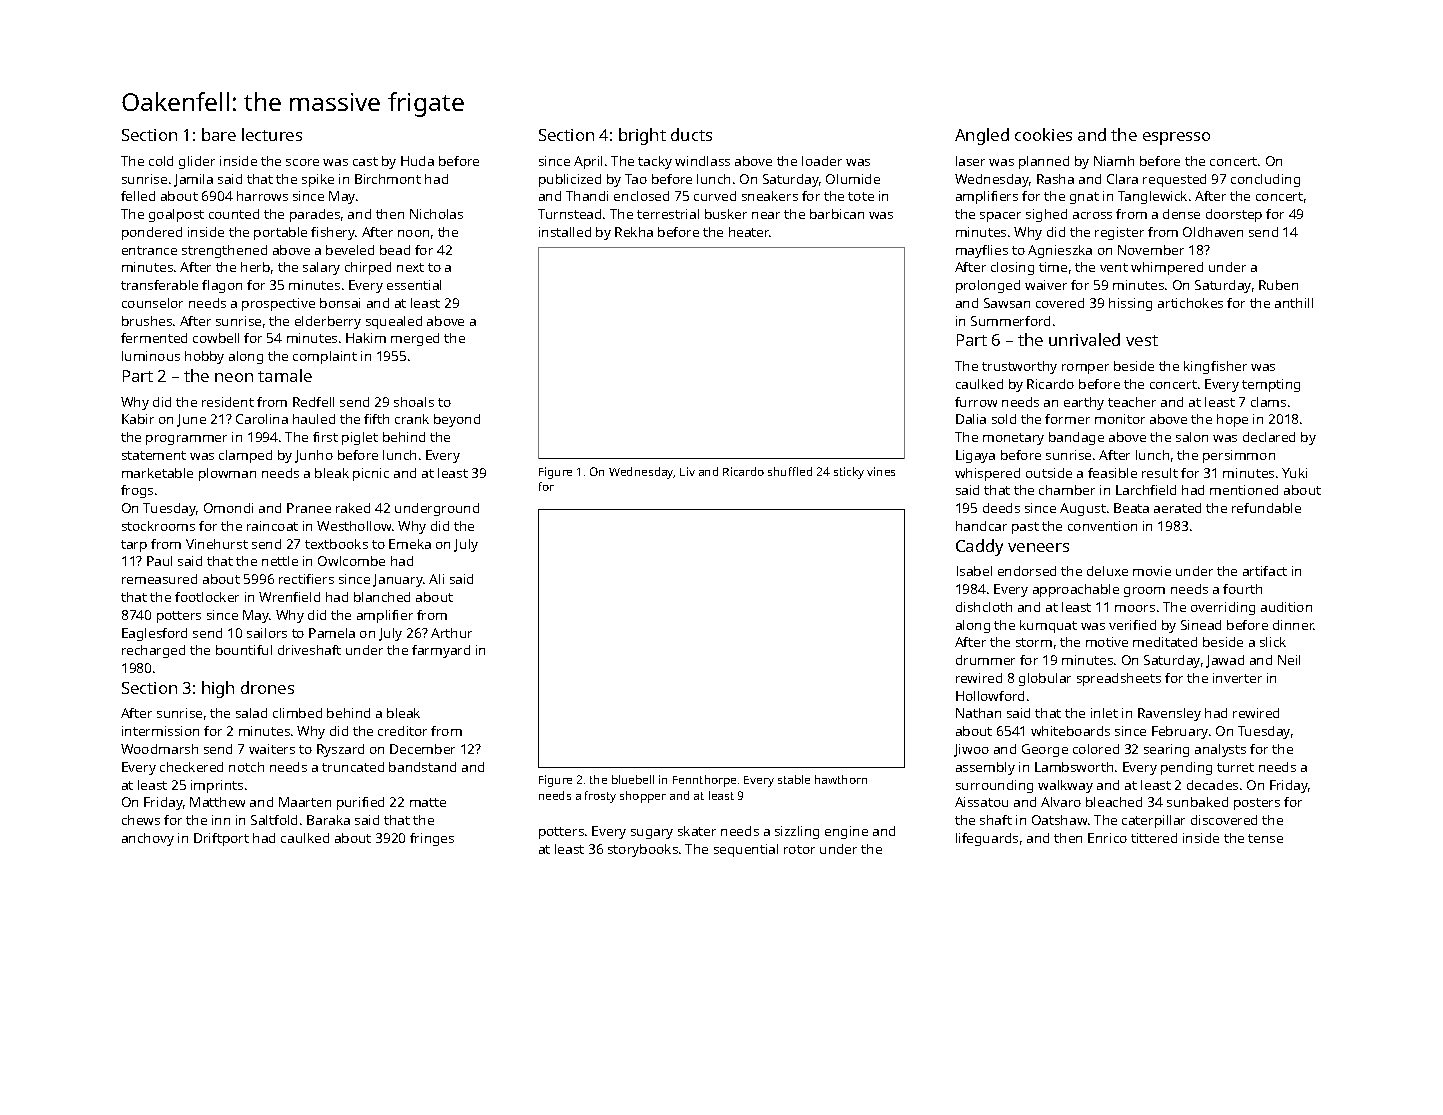 This screenshot has height=1115, width=1443. What do you see at coordinates (221, 839) in the screenshot?
I see `Driftport` at bounding box center [221, 839].
